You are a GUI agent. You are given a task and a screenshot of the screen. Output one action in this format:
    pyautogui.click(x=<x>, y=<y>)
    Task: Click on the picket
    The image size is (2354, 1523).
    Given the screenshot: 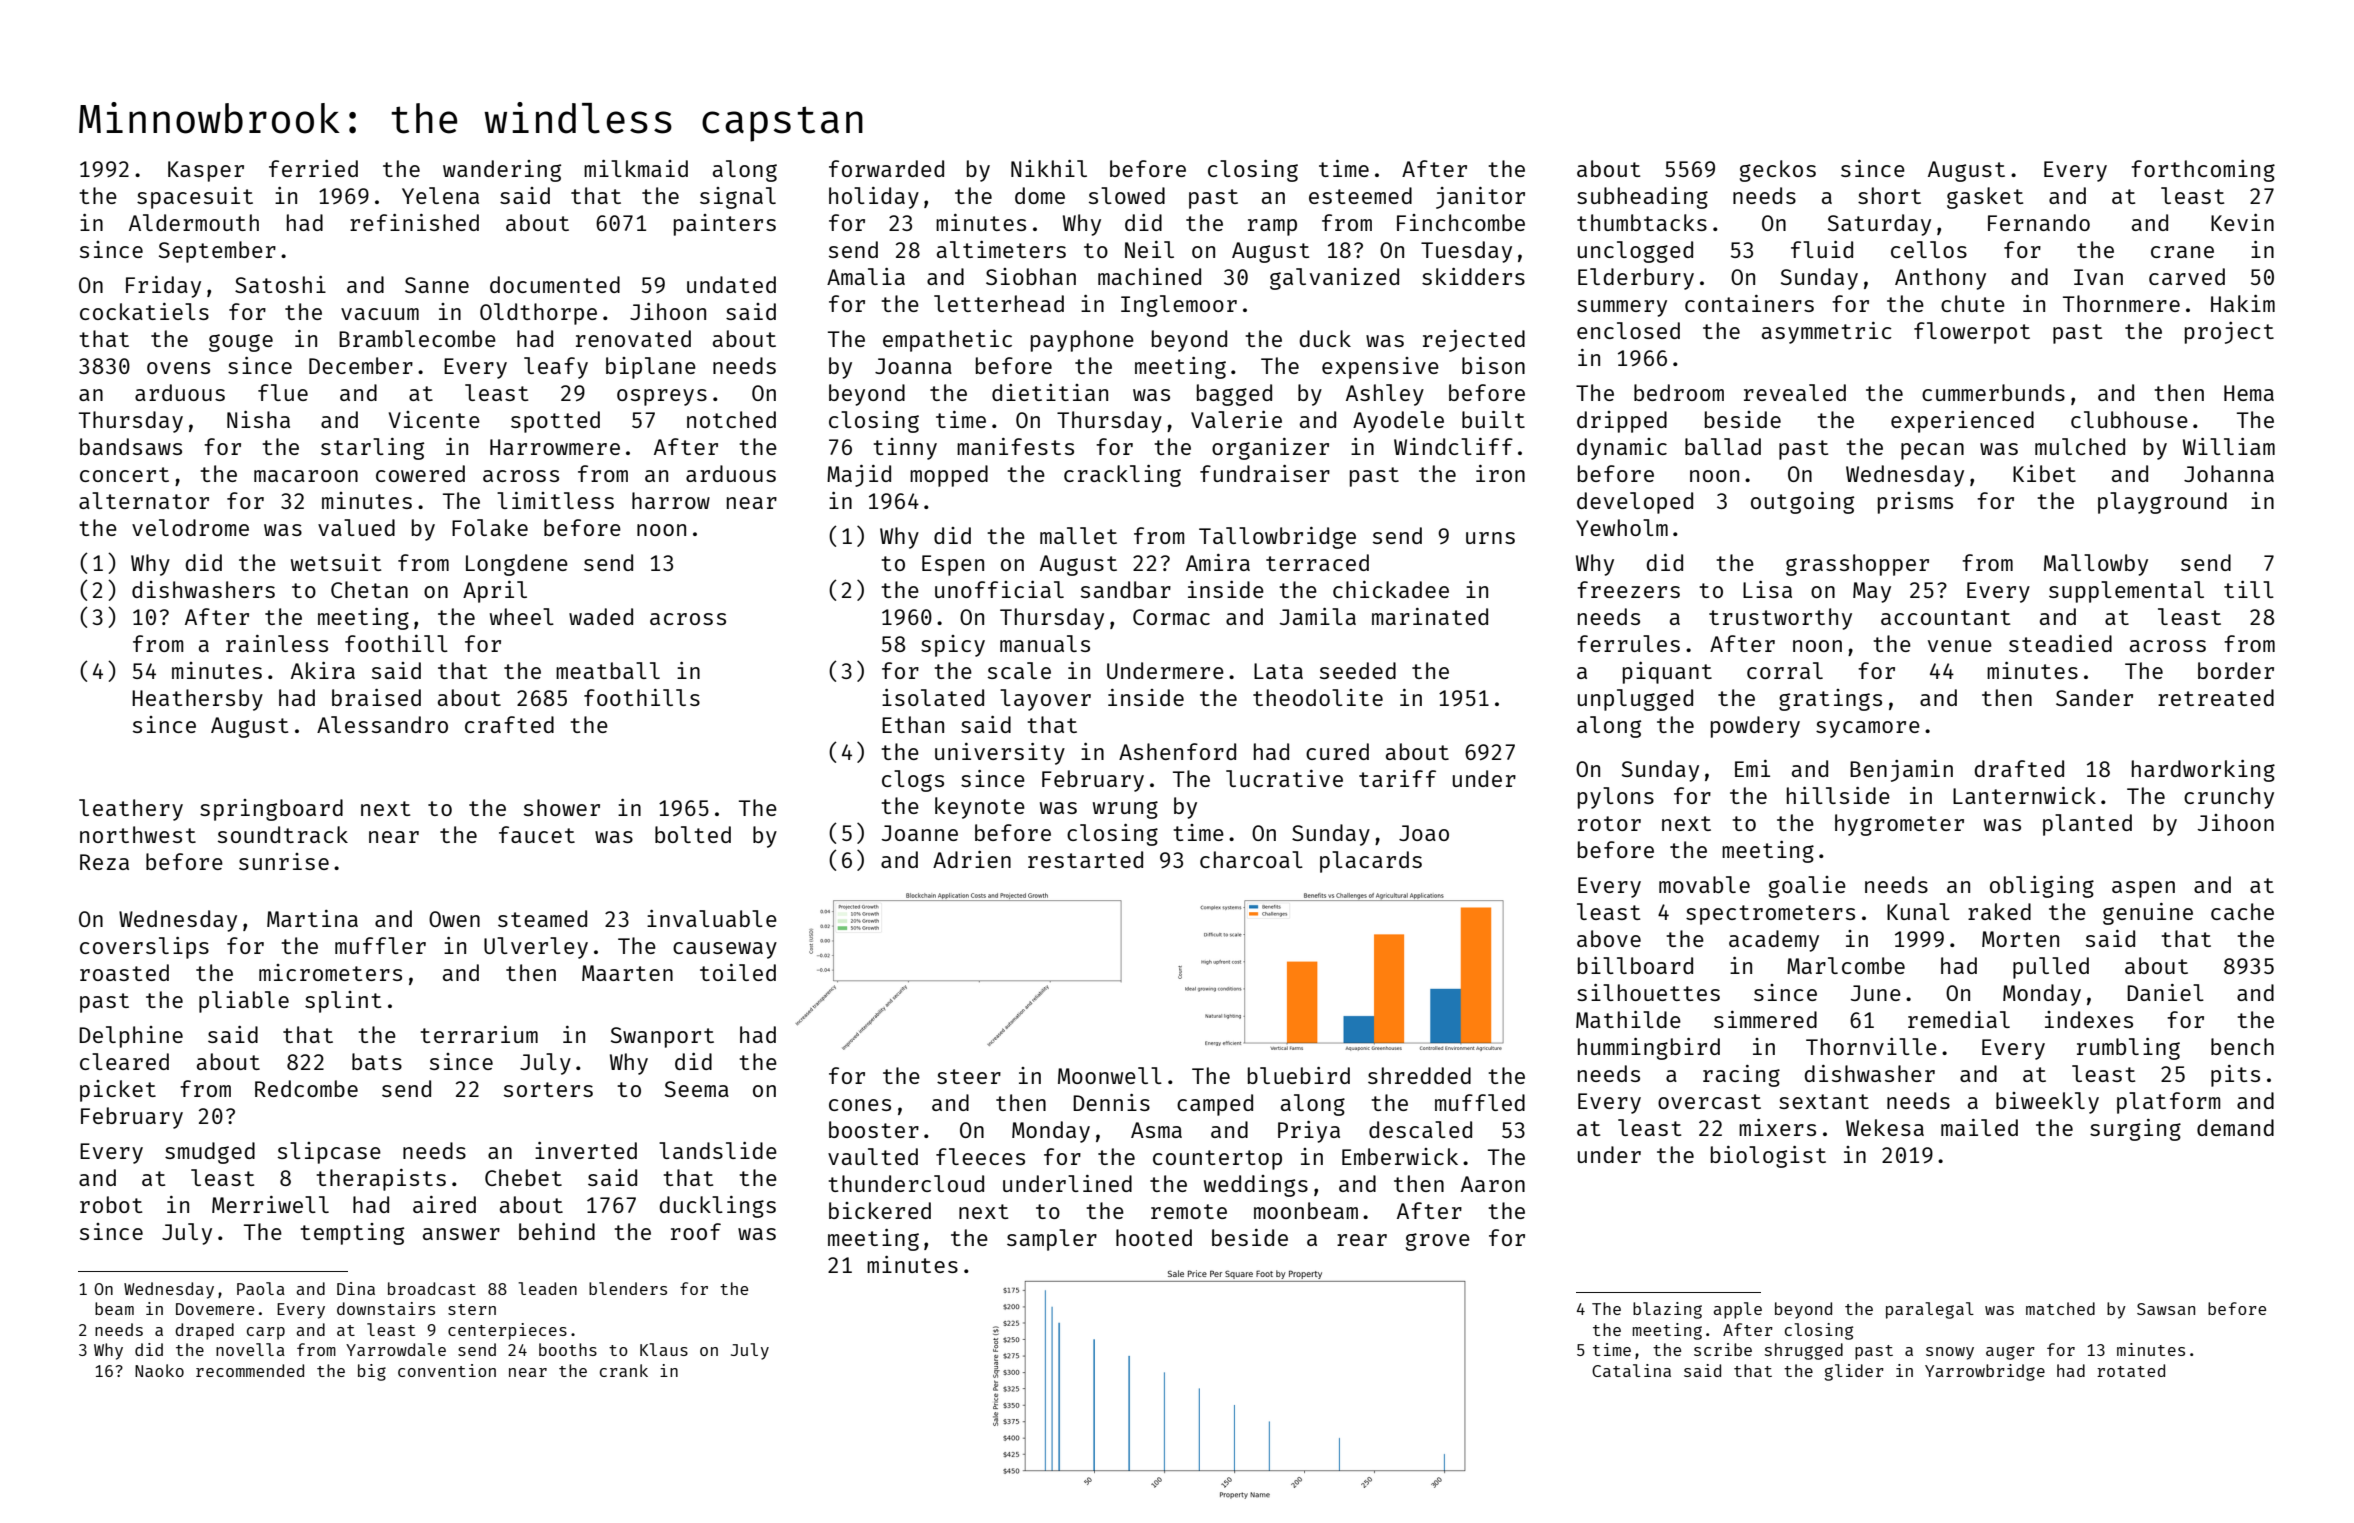 What is the action you would take?
    pyautogui.click(x=118, y=1091)
